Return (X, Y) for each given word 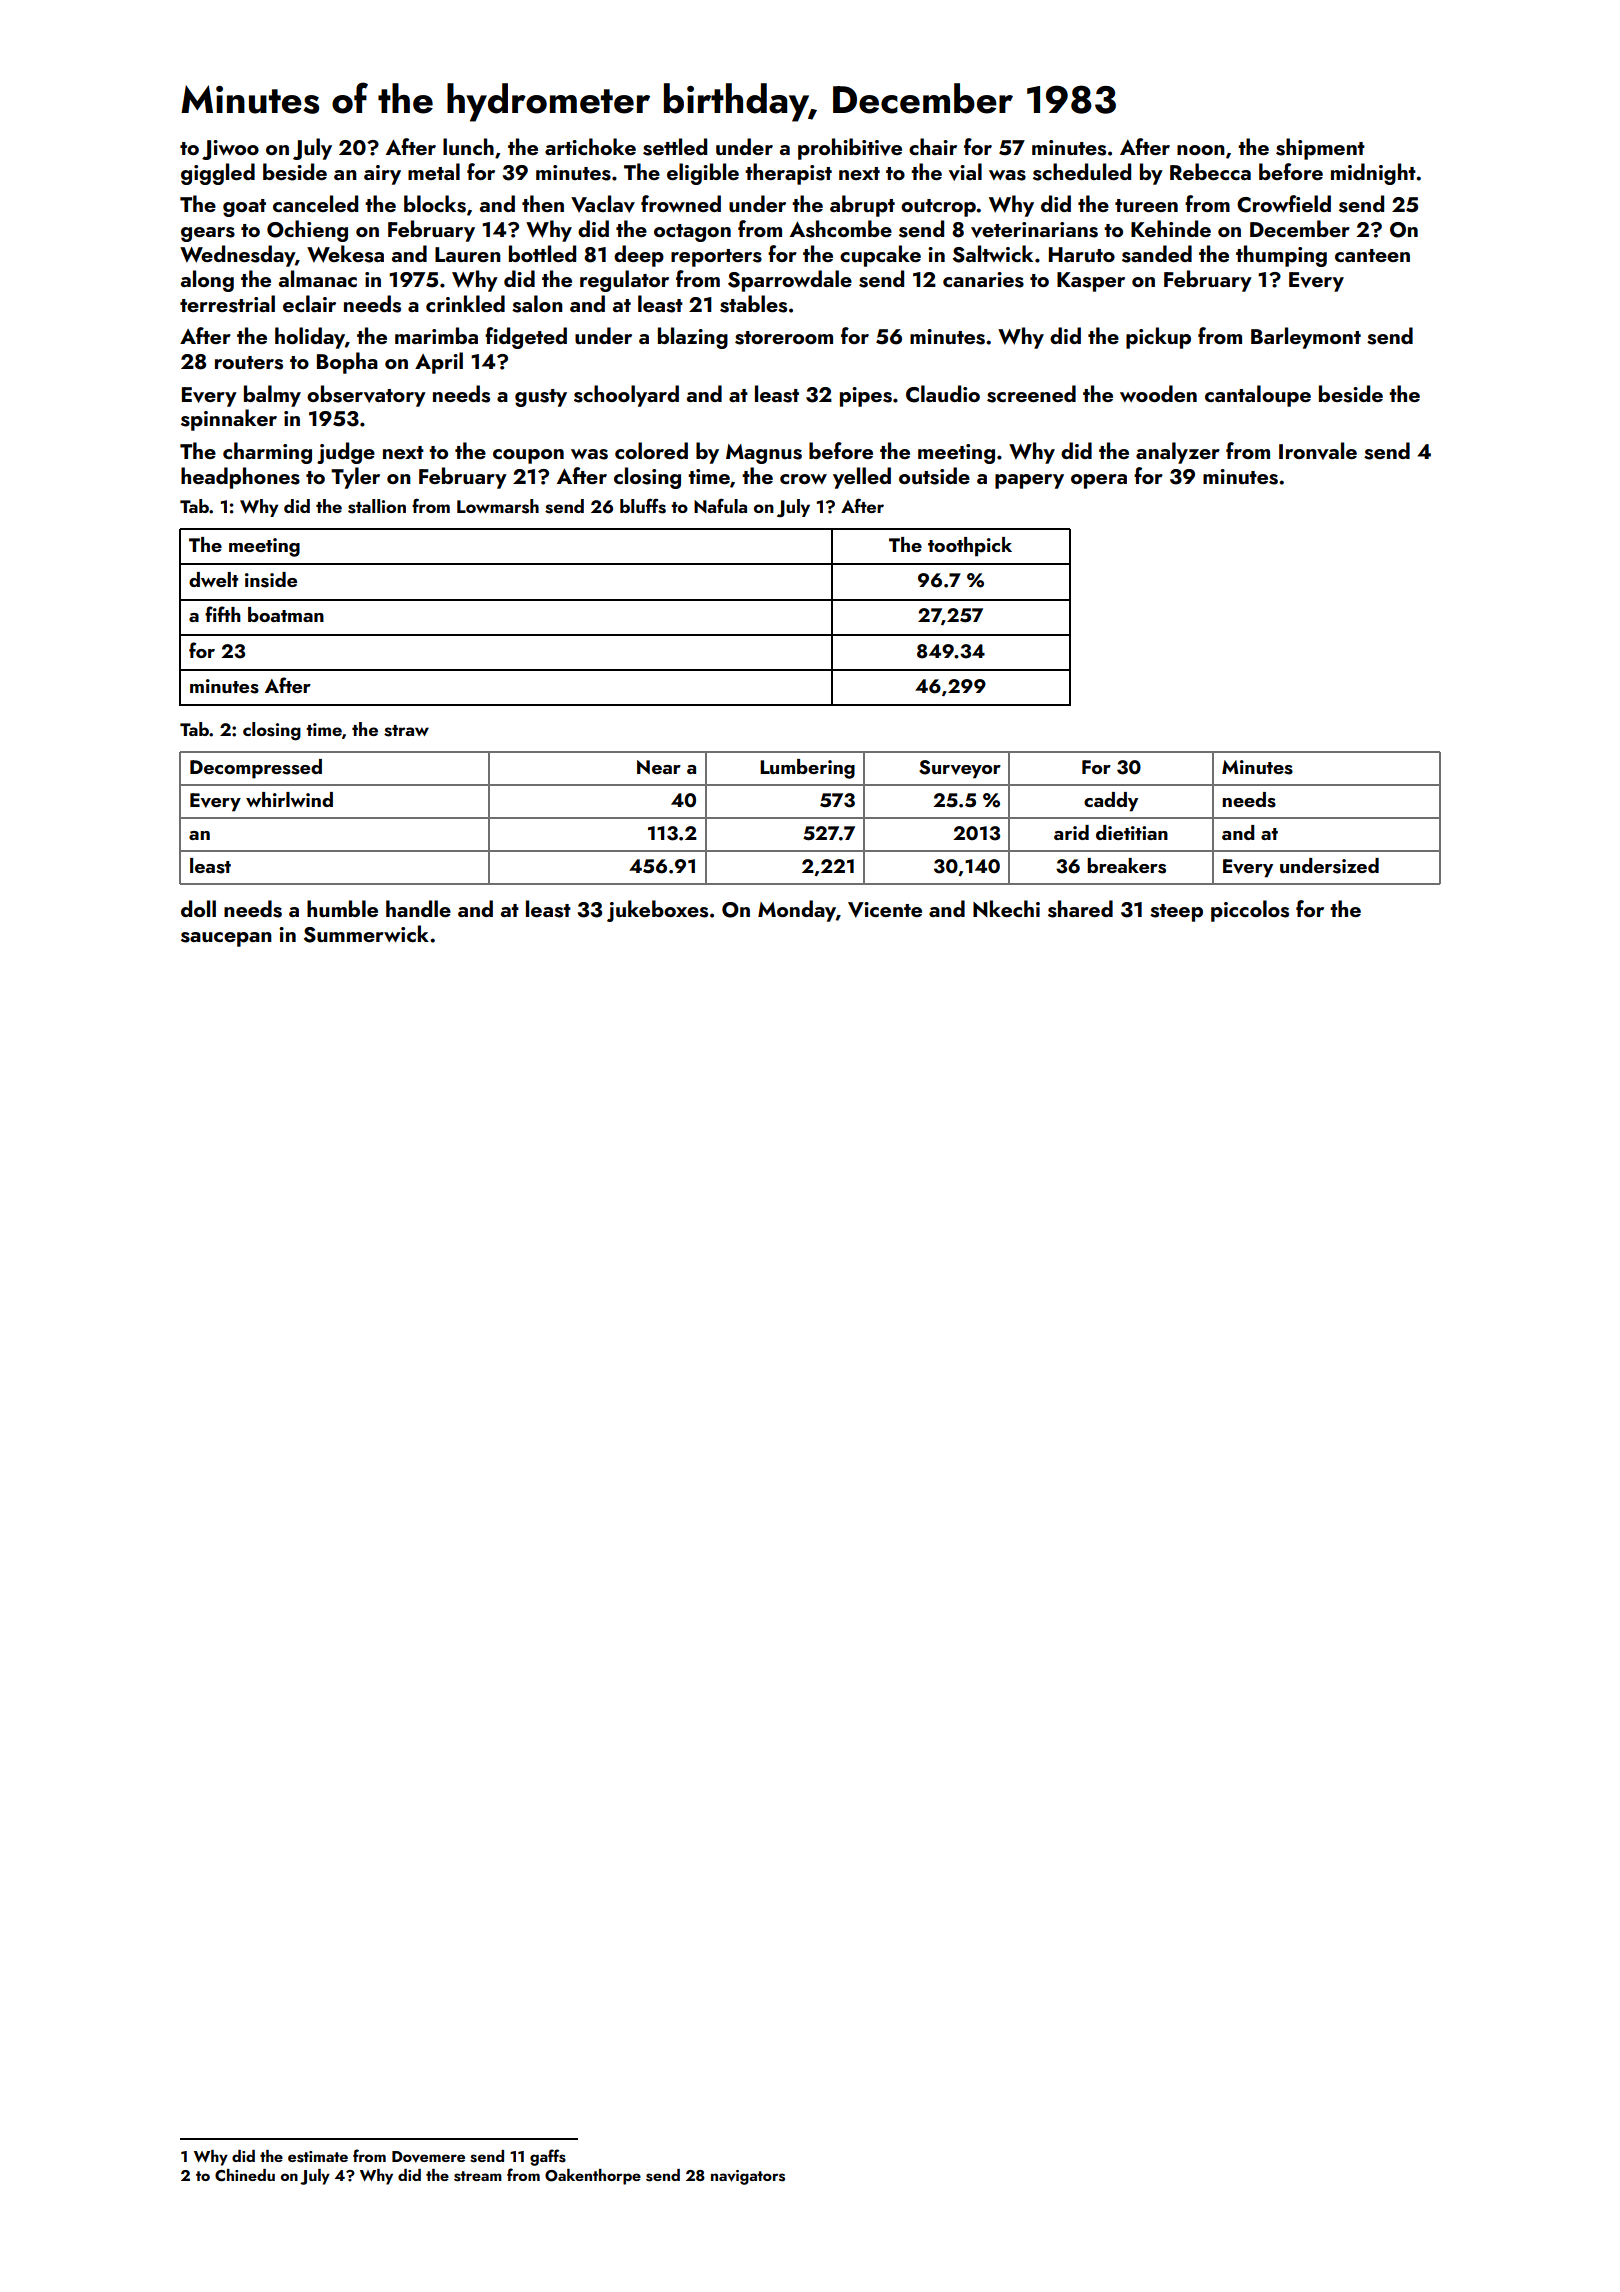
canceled (315, 203)
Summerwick (366, 934)
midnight (1373, 174)
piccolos (1250, 911)
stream (478, 2176)
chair (933, 146)
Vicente (885, 910)
